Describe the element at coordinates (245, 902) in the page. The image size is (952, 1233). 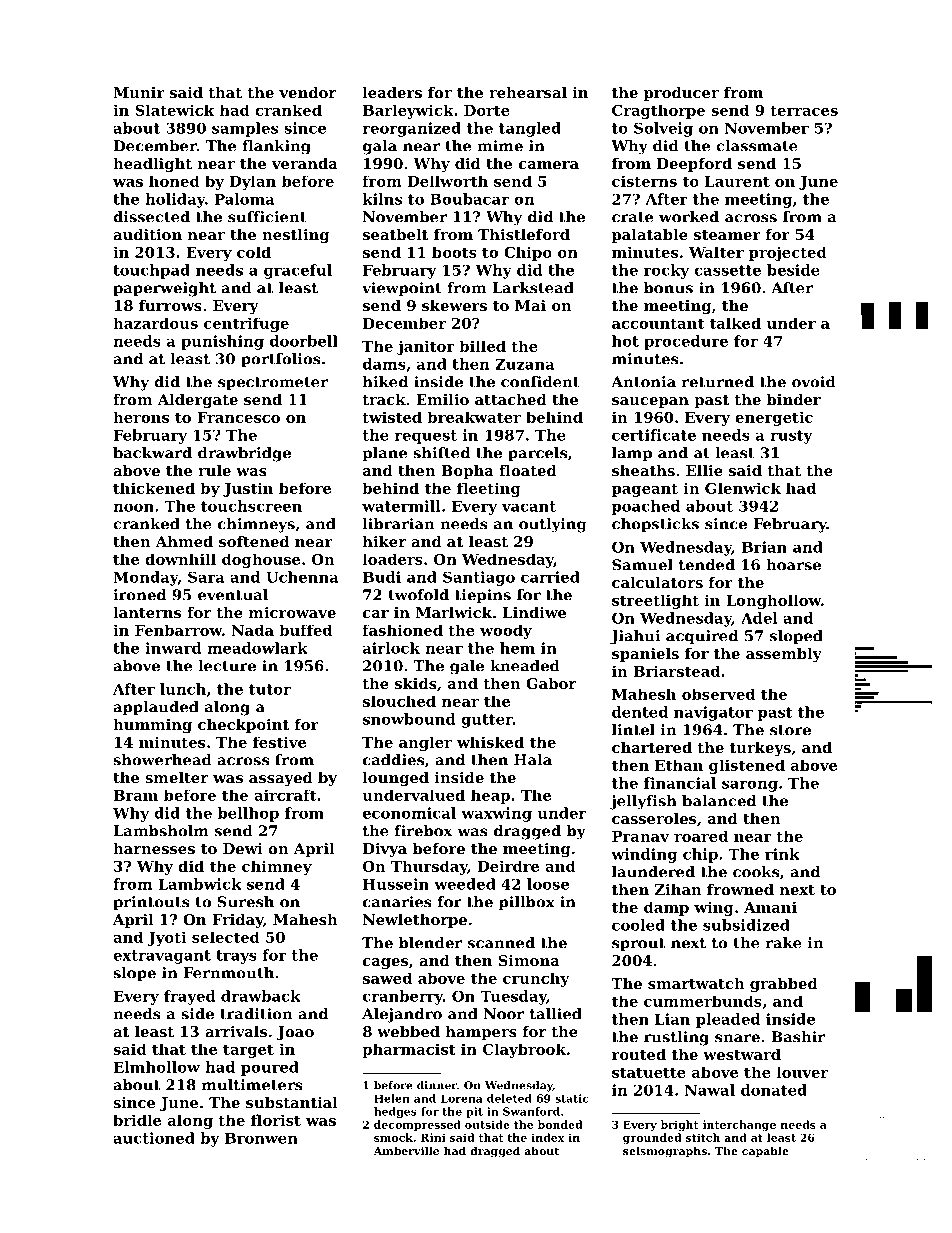
I see `Suresh` at that location.
